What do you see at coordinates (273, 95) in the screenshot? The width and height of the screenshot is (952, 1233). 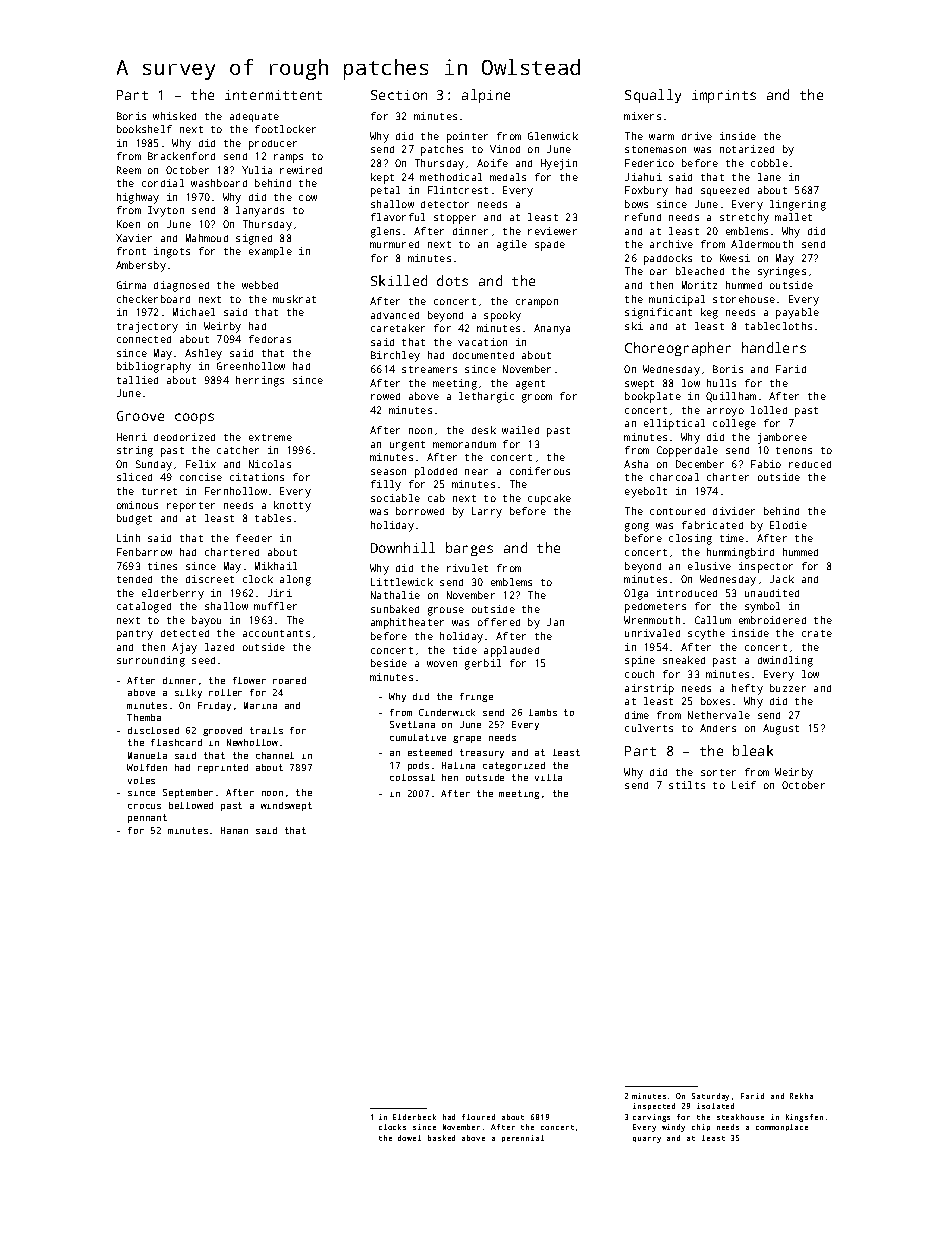 I see `intermittent` at bounding box center [273, 95].
